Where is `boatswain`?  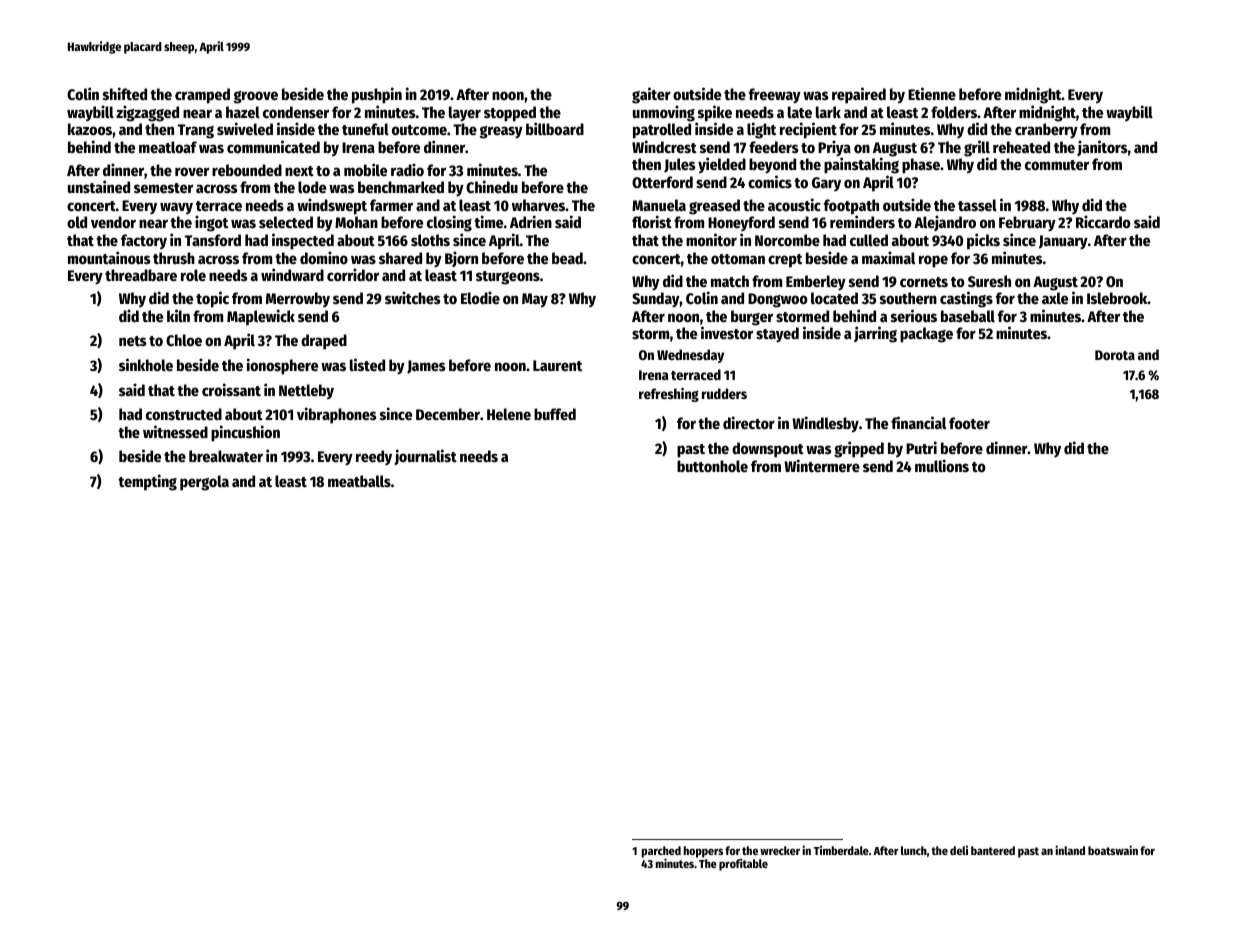
boatswain is located at coordinates (1113, 850).
